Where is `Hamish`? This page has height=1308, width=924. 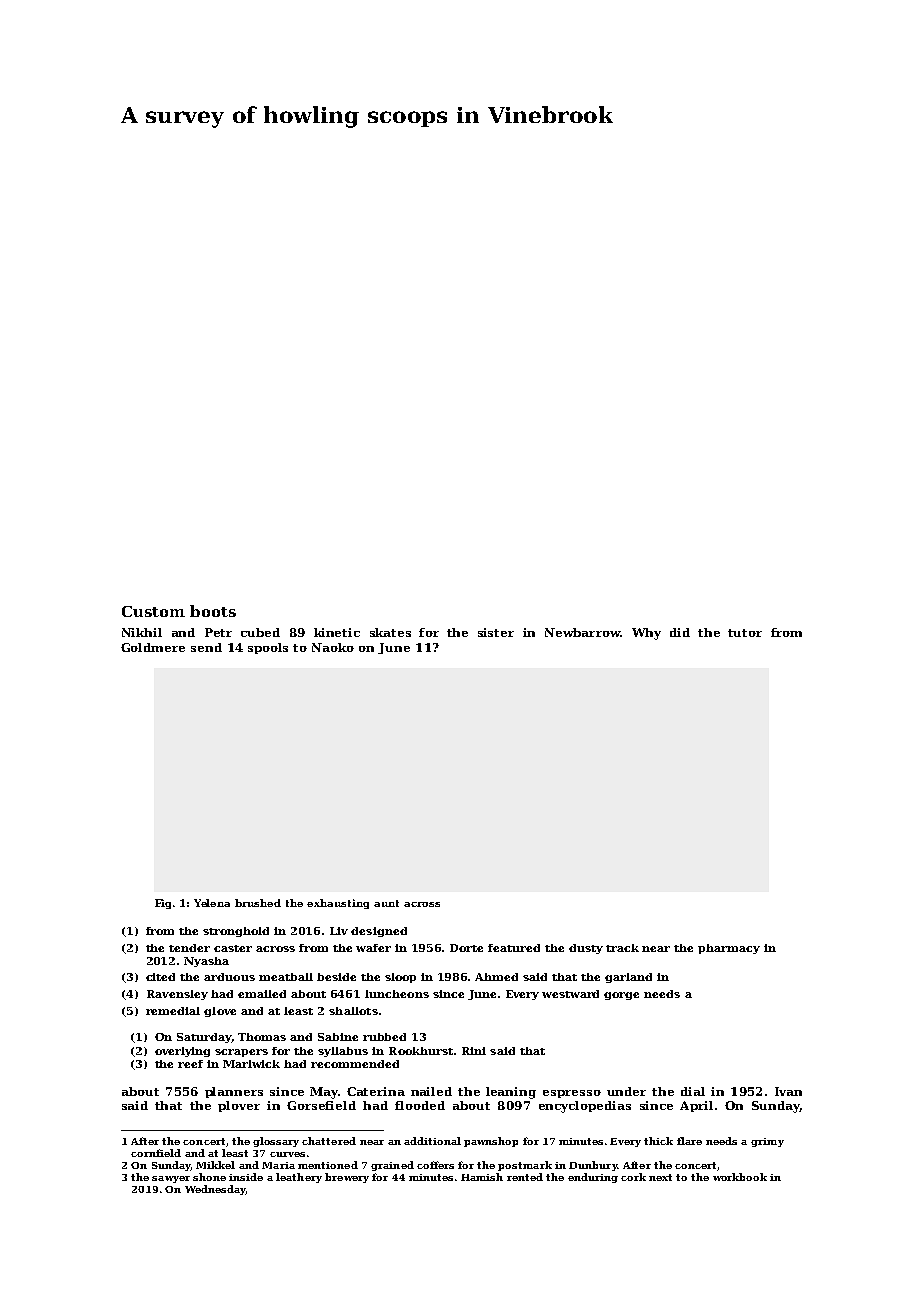
Hamish is located at coordinates (482, 1177).
